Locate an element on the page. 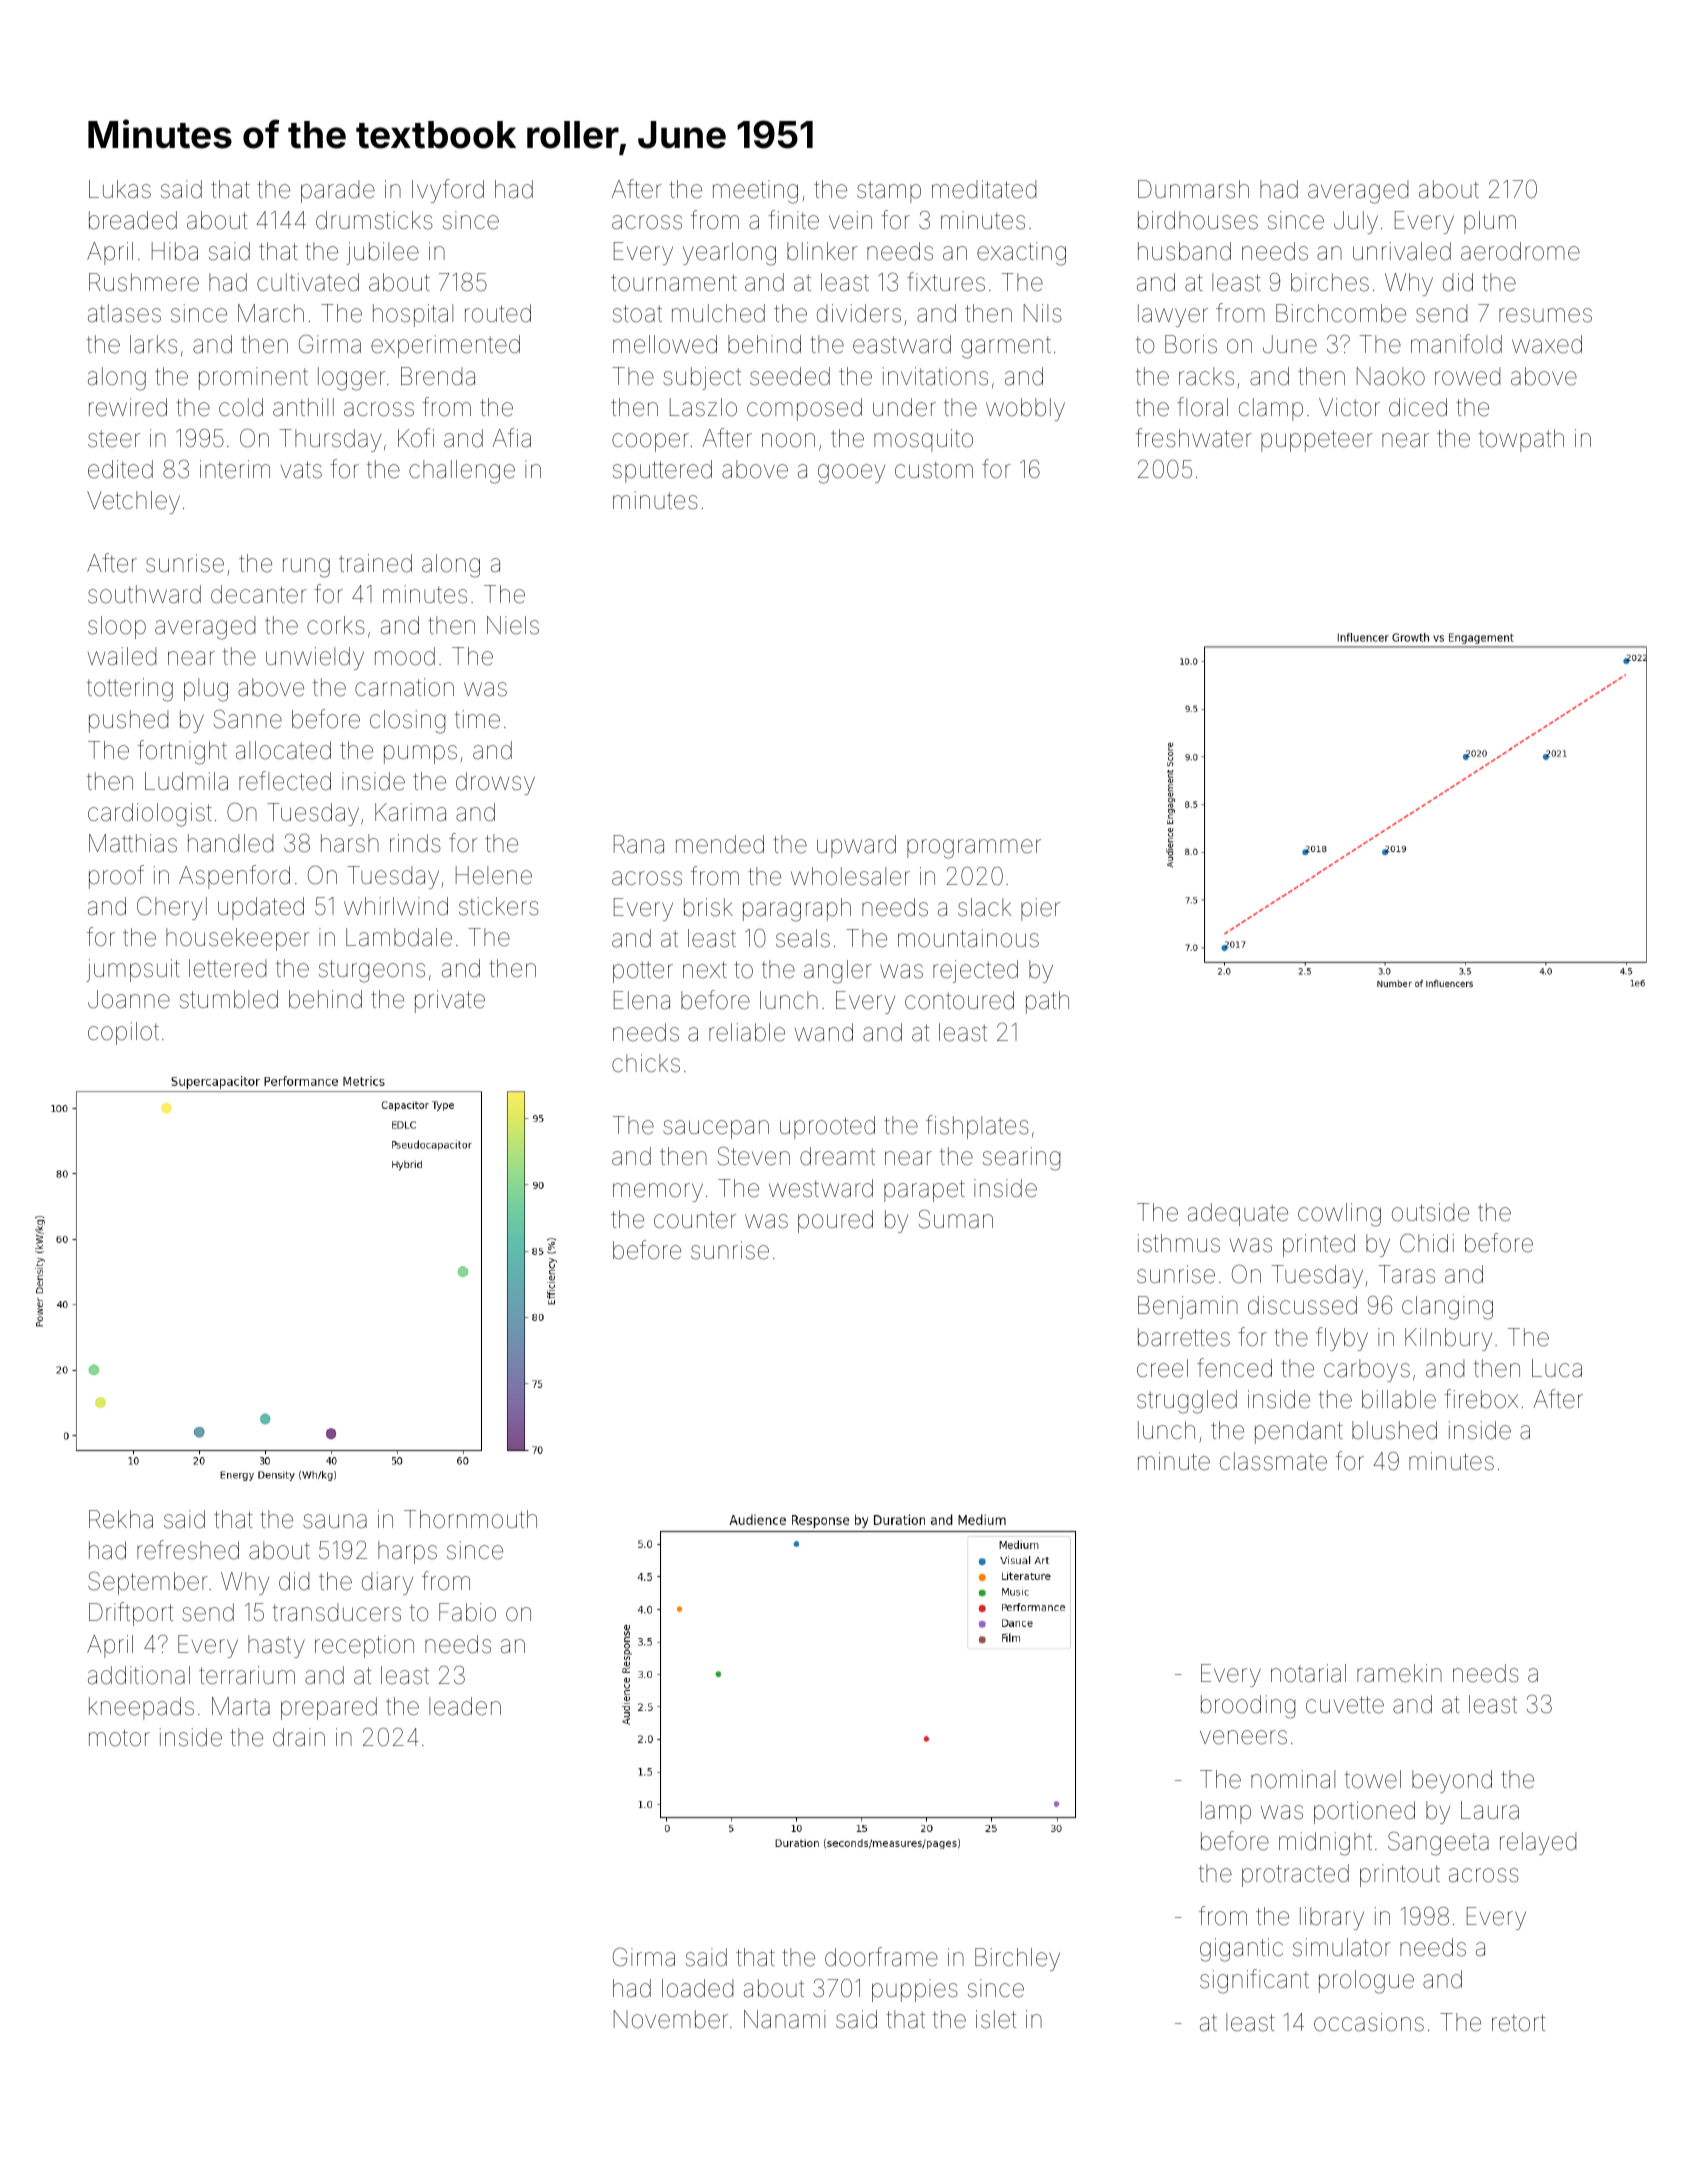  Nanami is located at coordinates (785, 2019).
